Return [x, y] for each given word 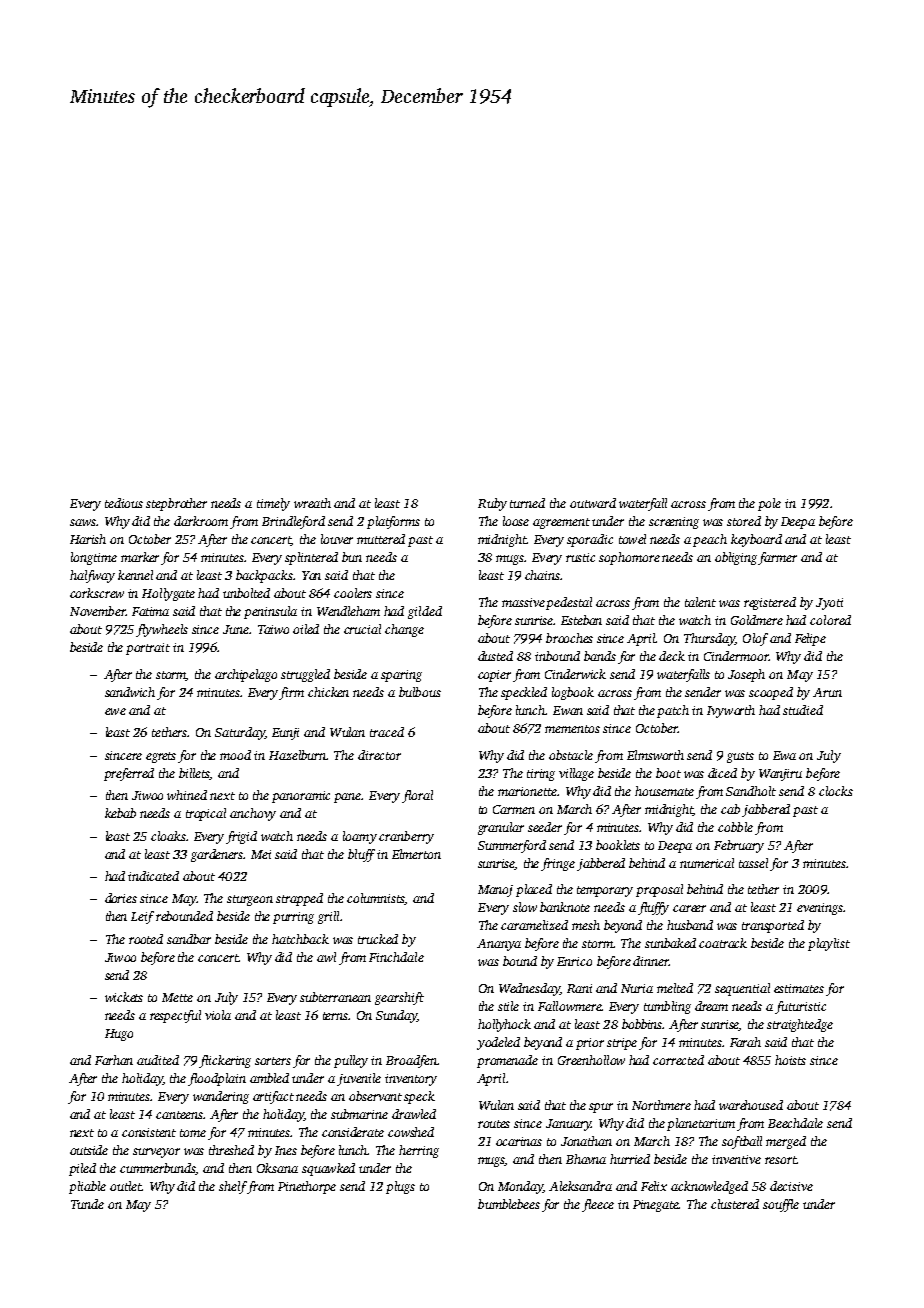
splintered [311, 558]
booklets [618, 845]
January [568, 1125]
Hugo [119, 1035]
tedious [124, 503]
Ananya [499, 945]
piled [82, 1169]
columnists [376, 899]
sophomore [629, 558]
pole [769, 504]
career [689, 908]
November [97, 611]
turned [527, 503]
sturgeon [250, 900]
